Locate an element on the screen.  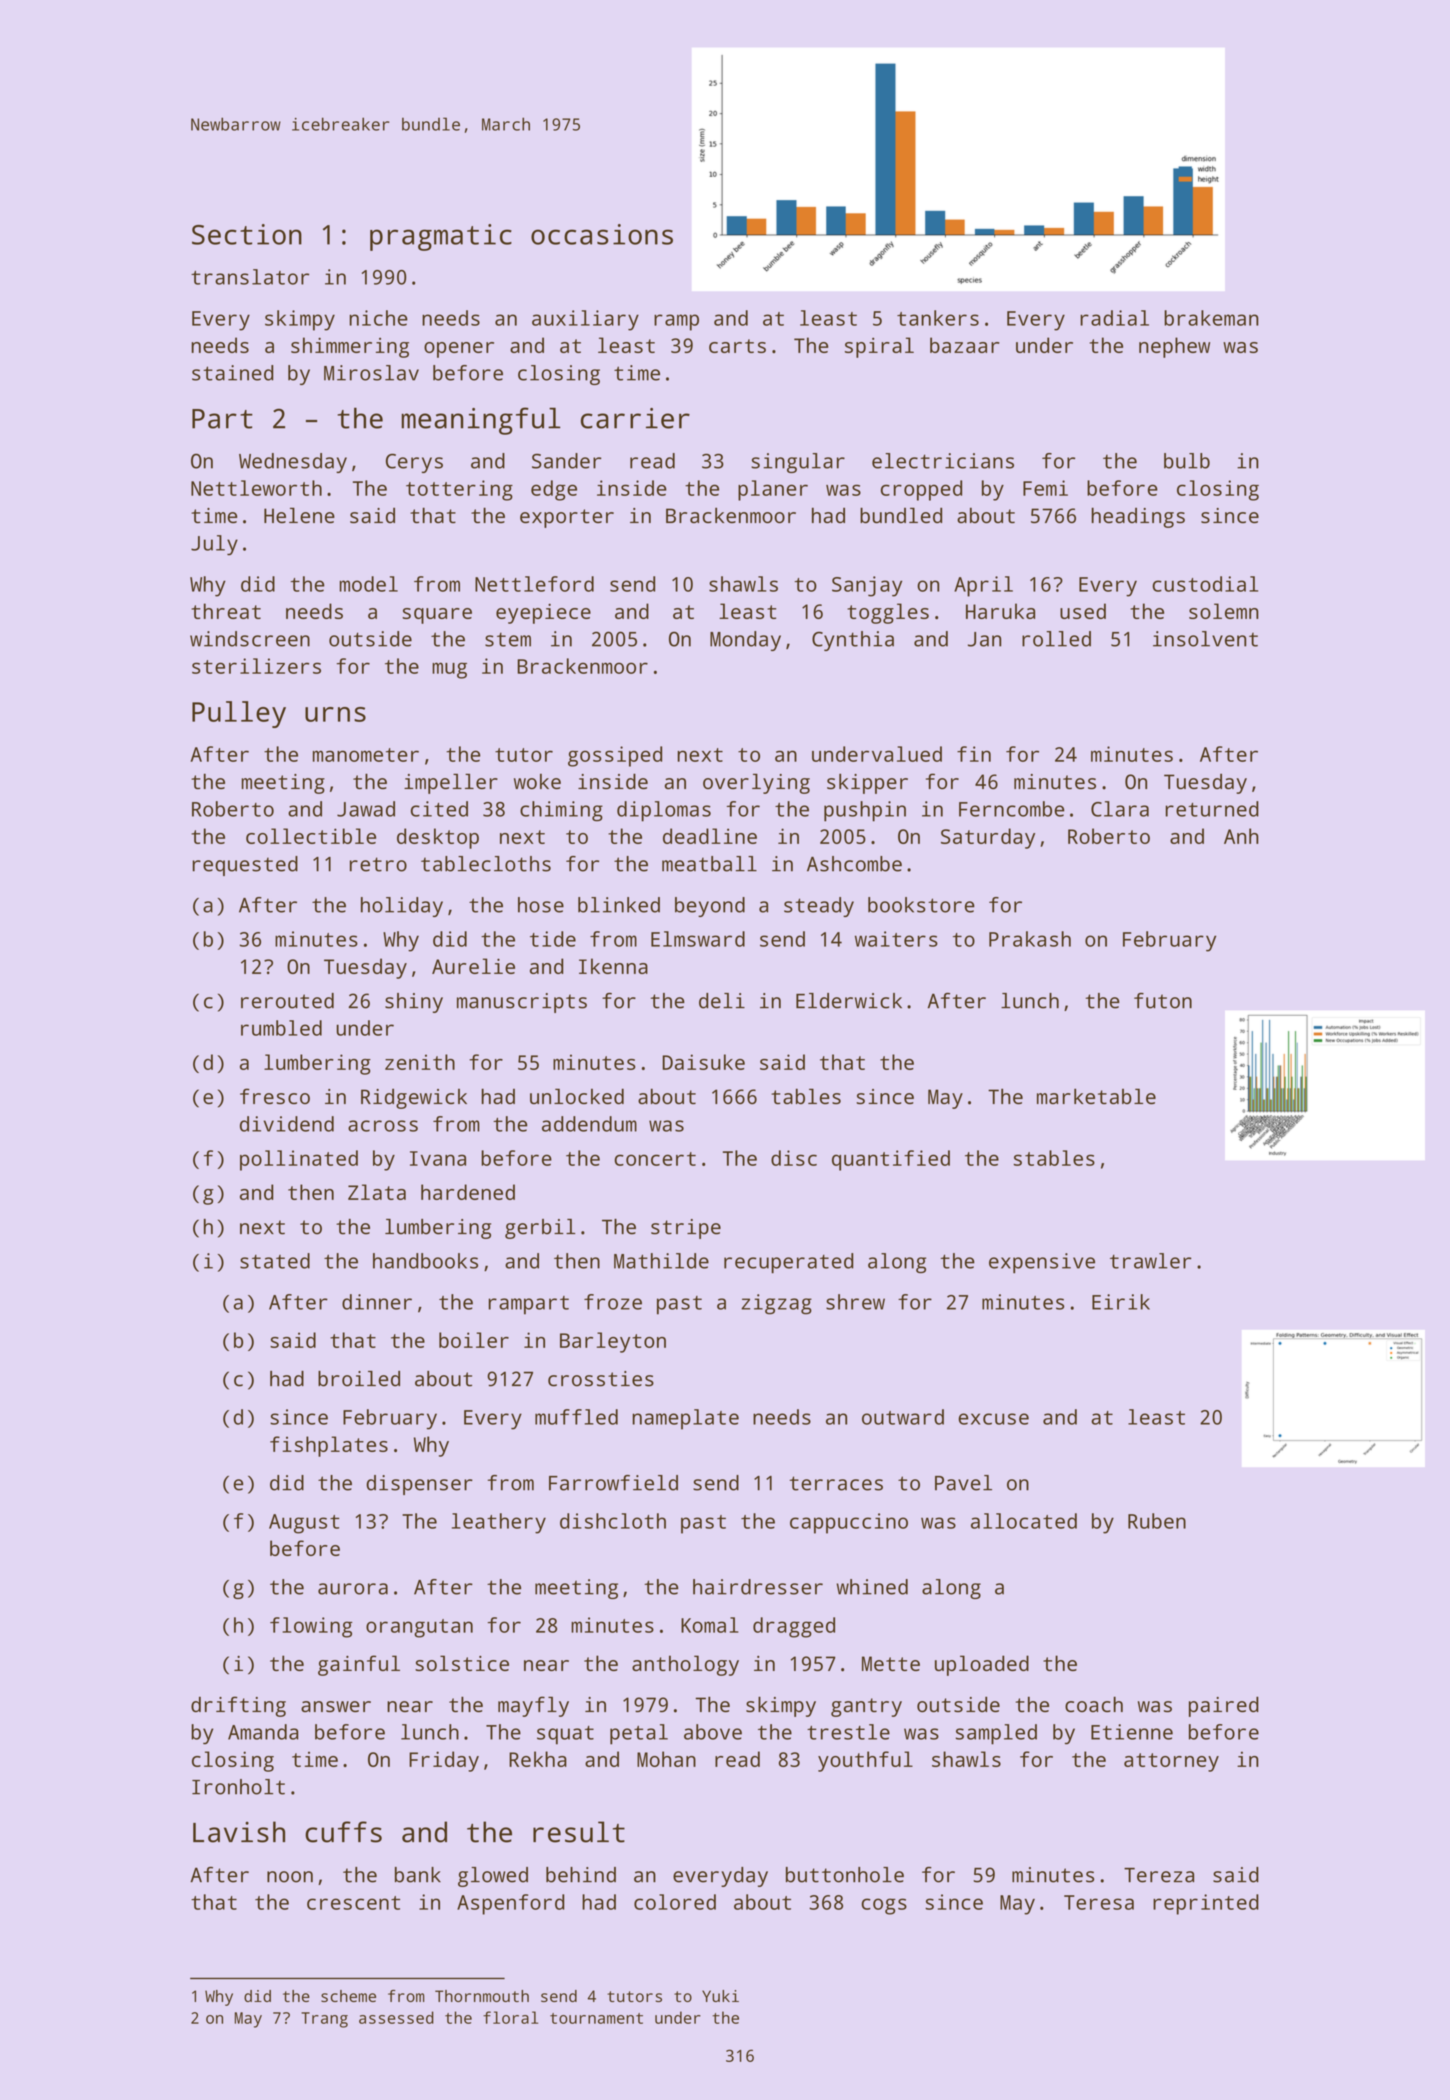
tankers is located at coordinates (938, 318).
